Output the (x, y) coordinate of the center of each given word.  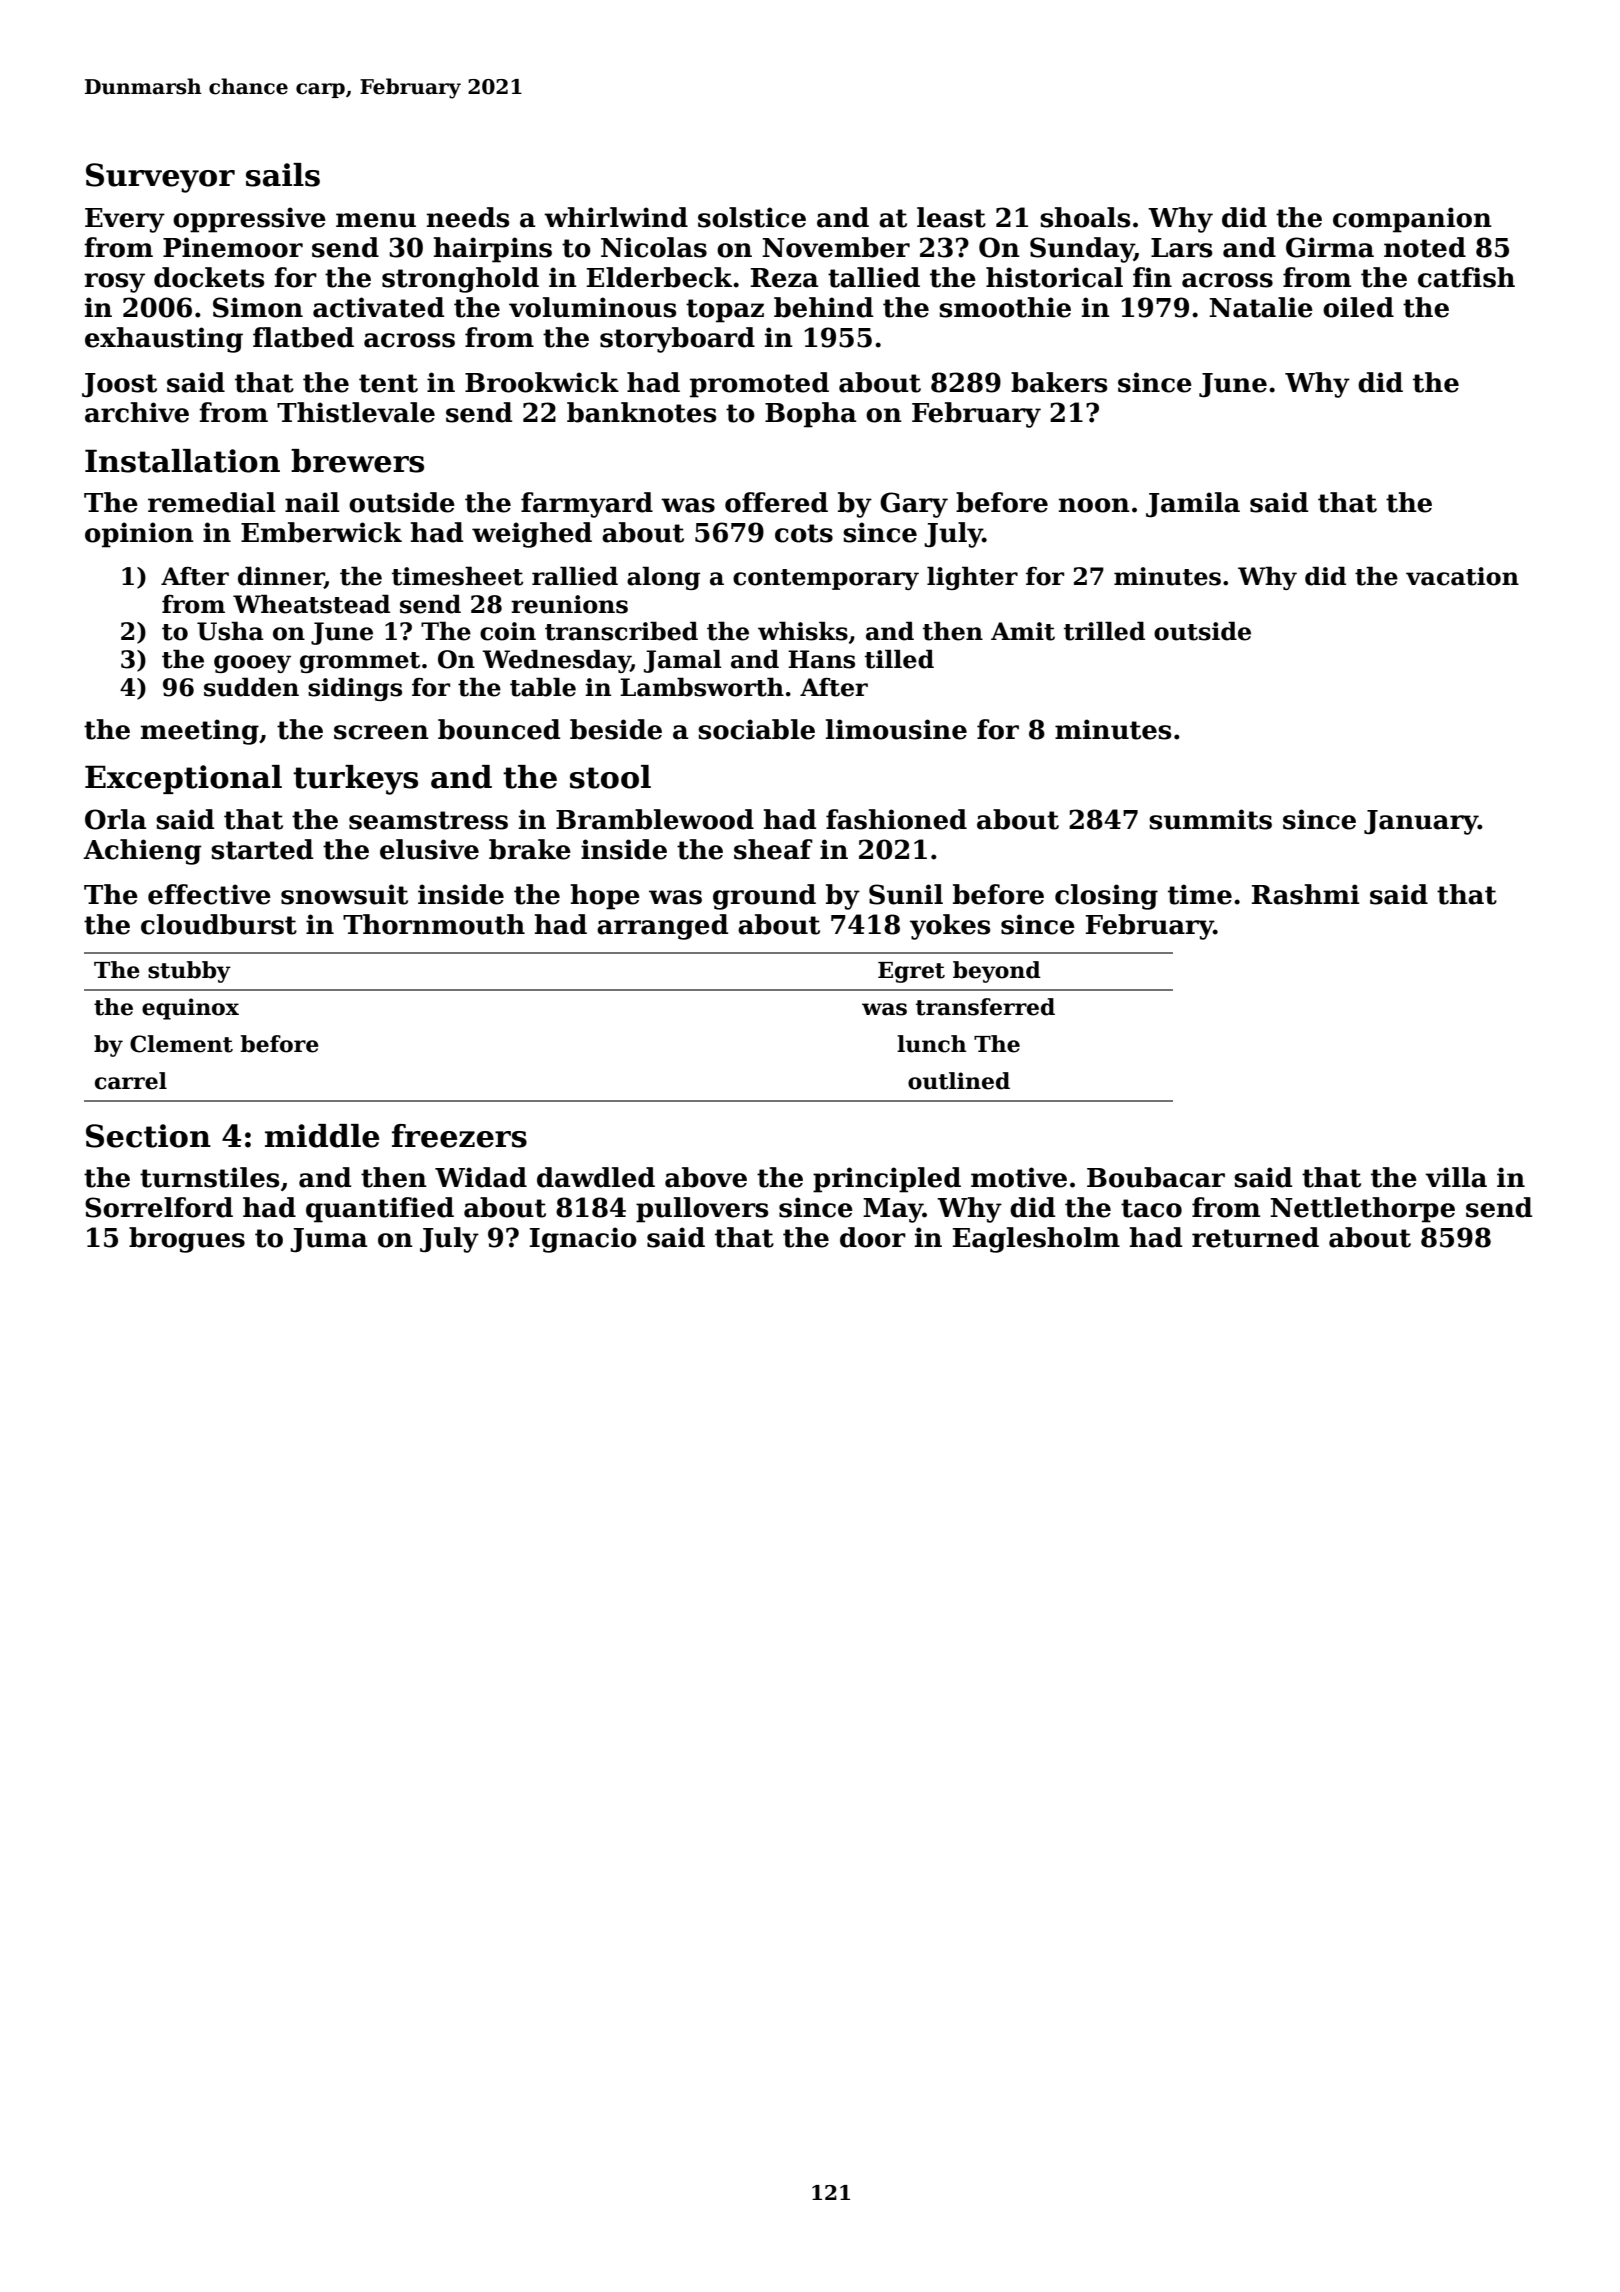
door (873, 1237)
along (663, 578)
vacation (1462, 576)
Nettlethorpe (1362, 1210)
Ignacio (583, 1240)
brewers (357, 461)
